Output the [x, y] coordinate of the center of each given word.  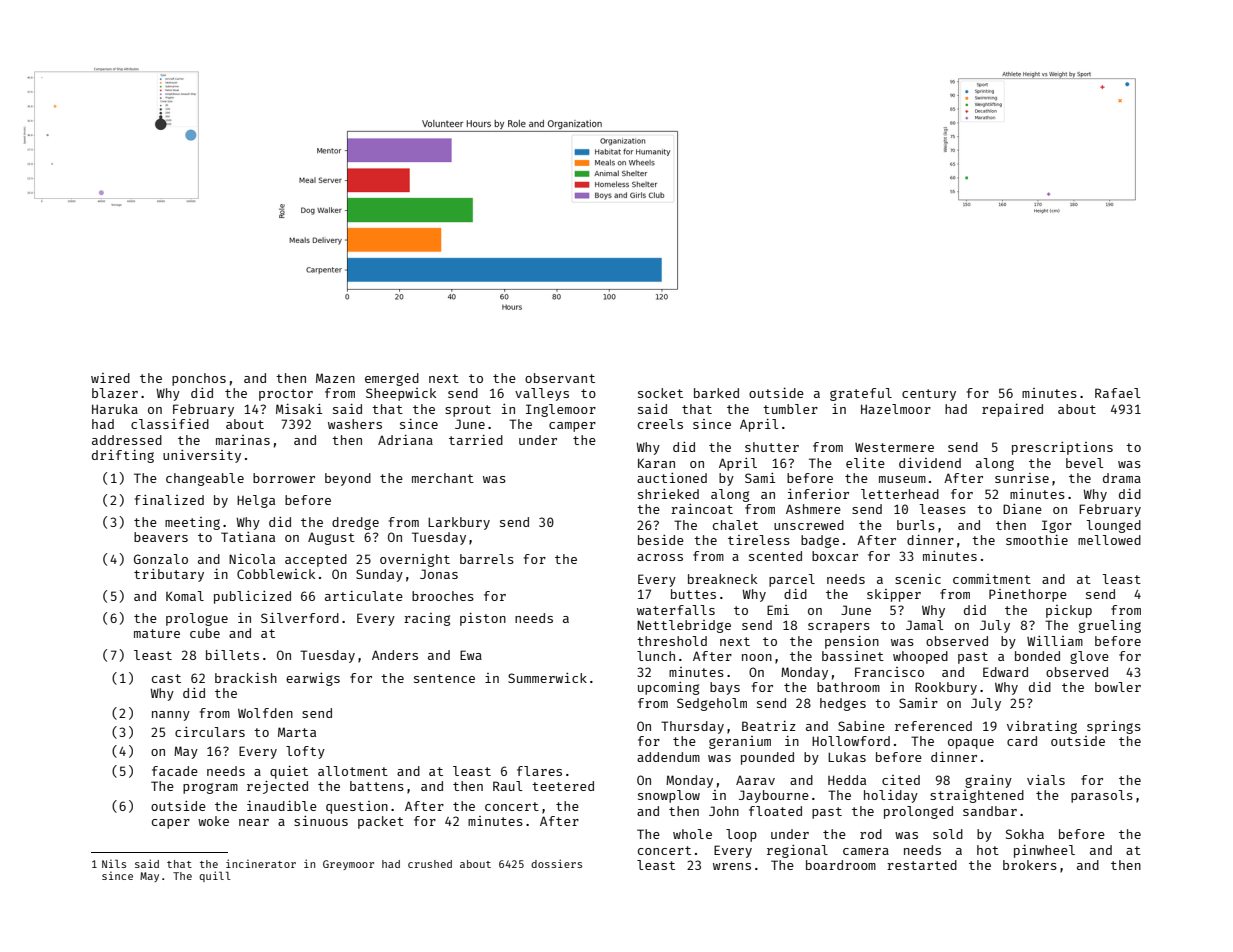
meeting [192, 523]
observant [560, 378]
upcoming [668, 688]
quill [215, 876]
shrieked [668, 494]
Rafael [1118, 393]
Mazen [335, 378]
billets [232, 655]
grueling [1110, 626]
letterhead [900, 494]
